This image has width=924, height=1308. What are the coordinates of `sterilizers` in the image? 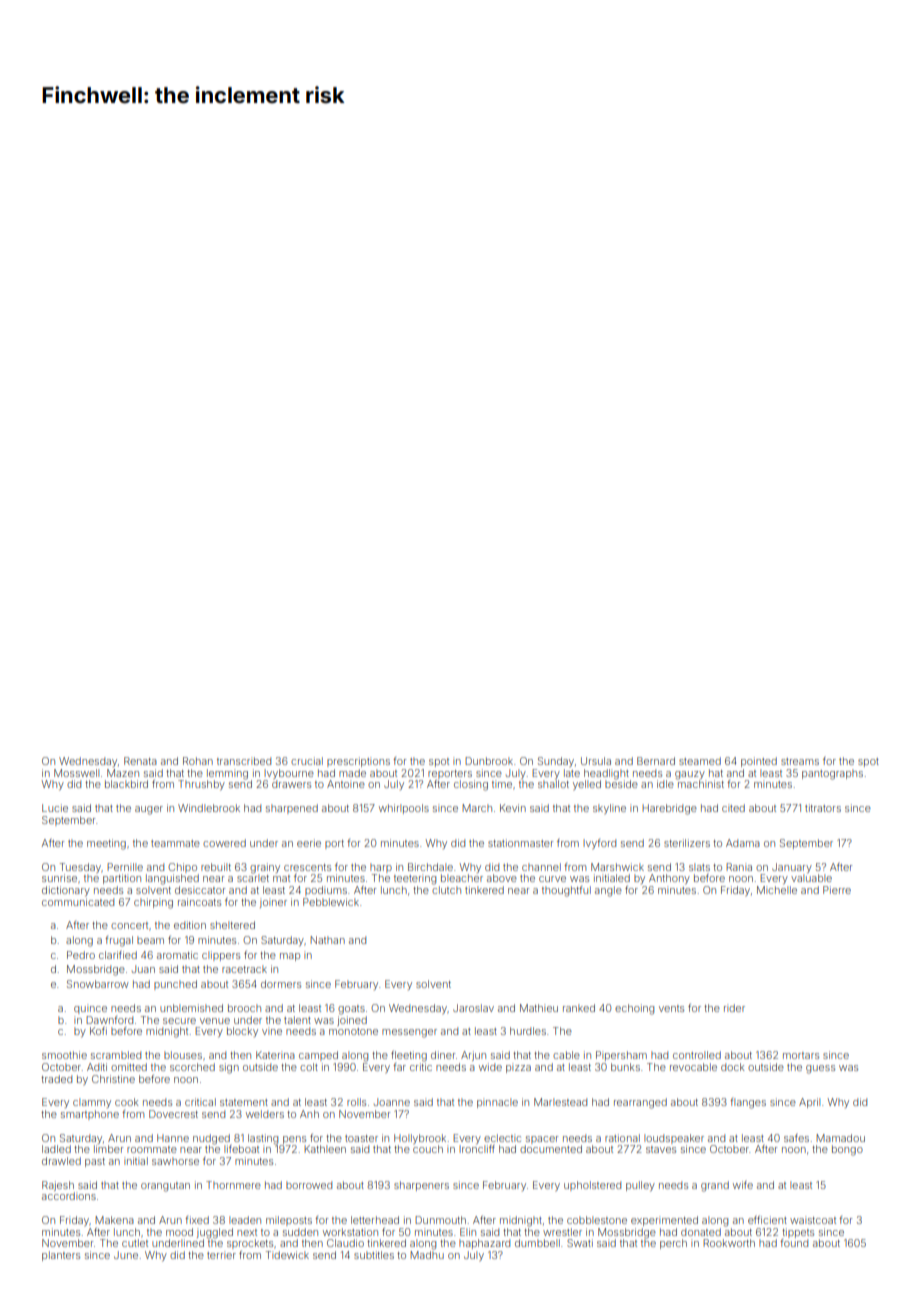 It's located at (687, 843).
